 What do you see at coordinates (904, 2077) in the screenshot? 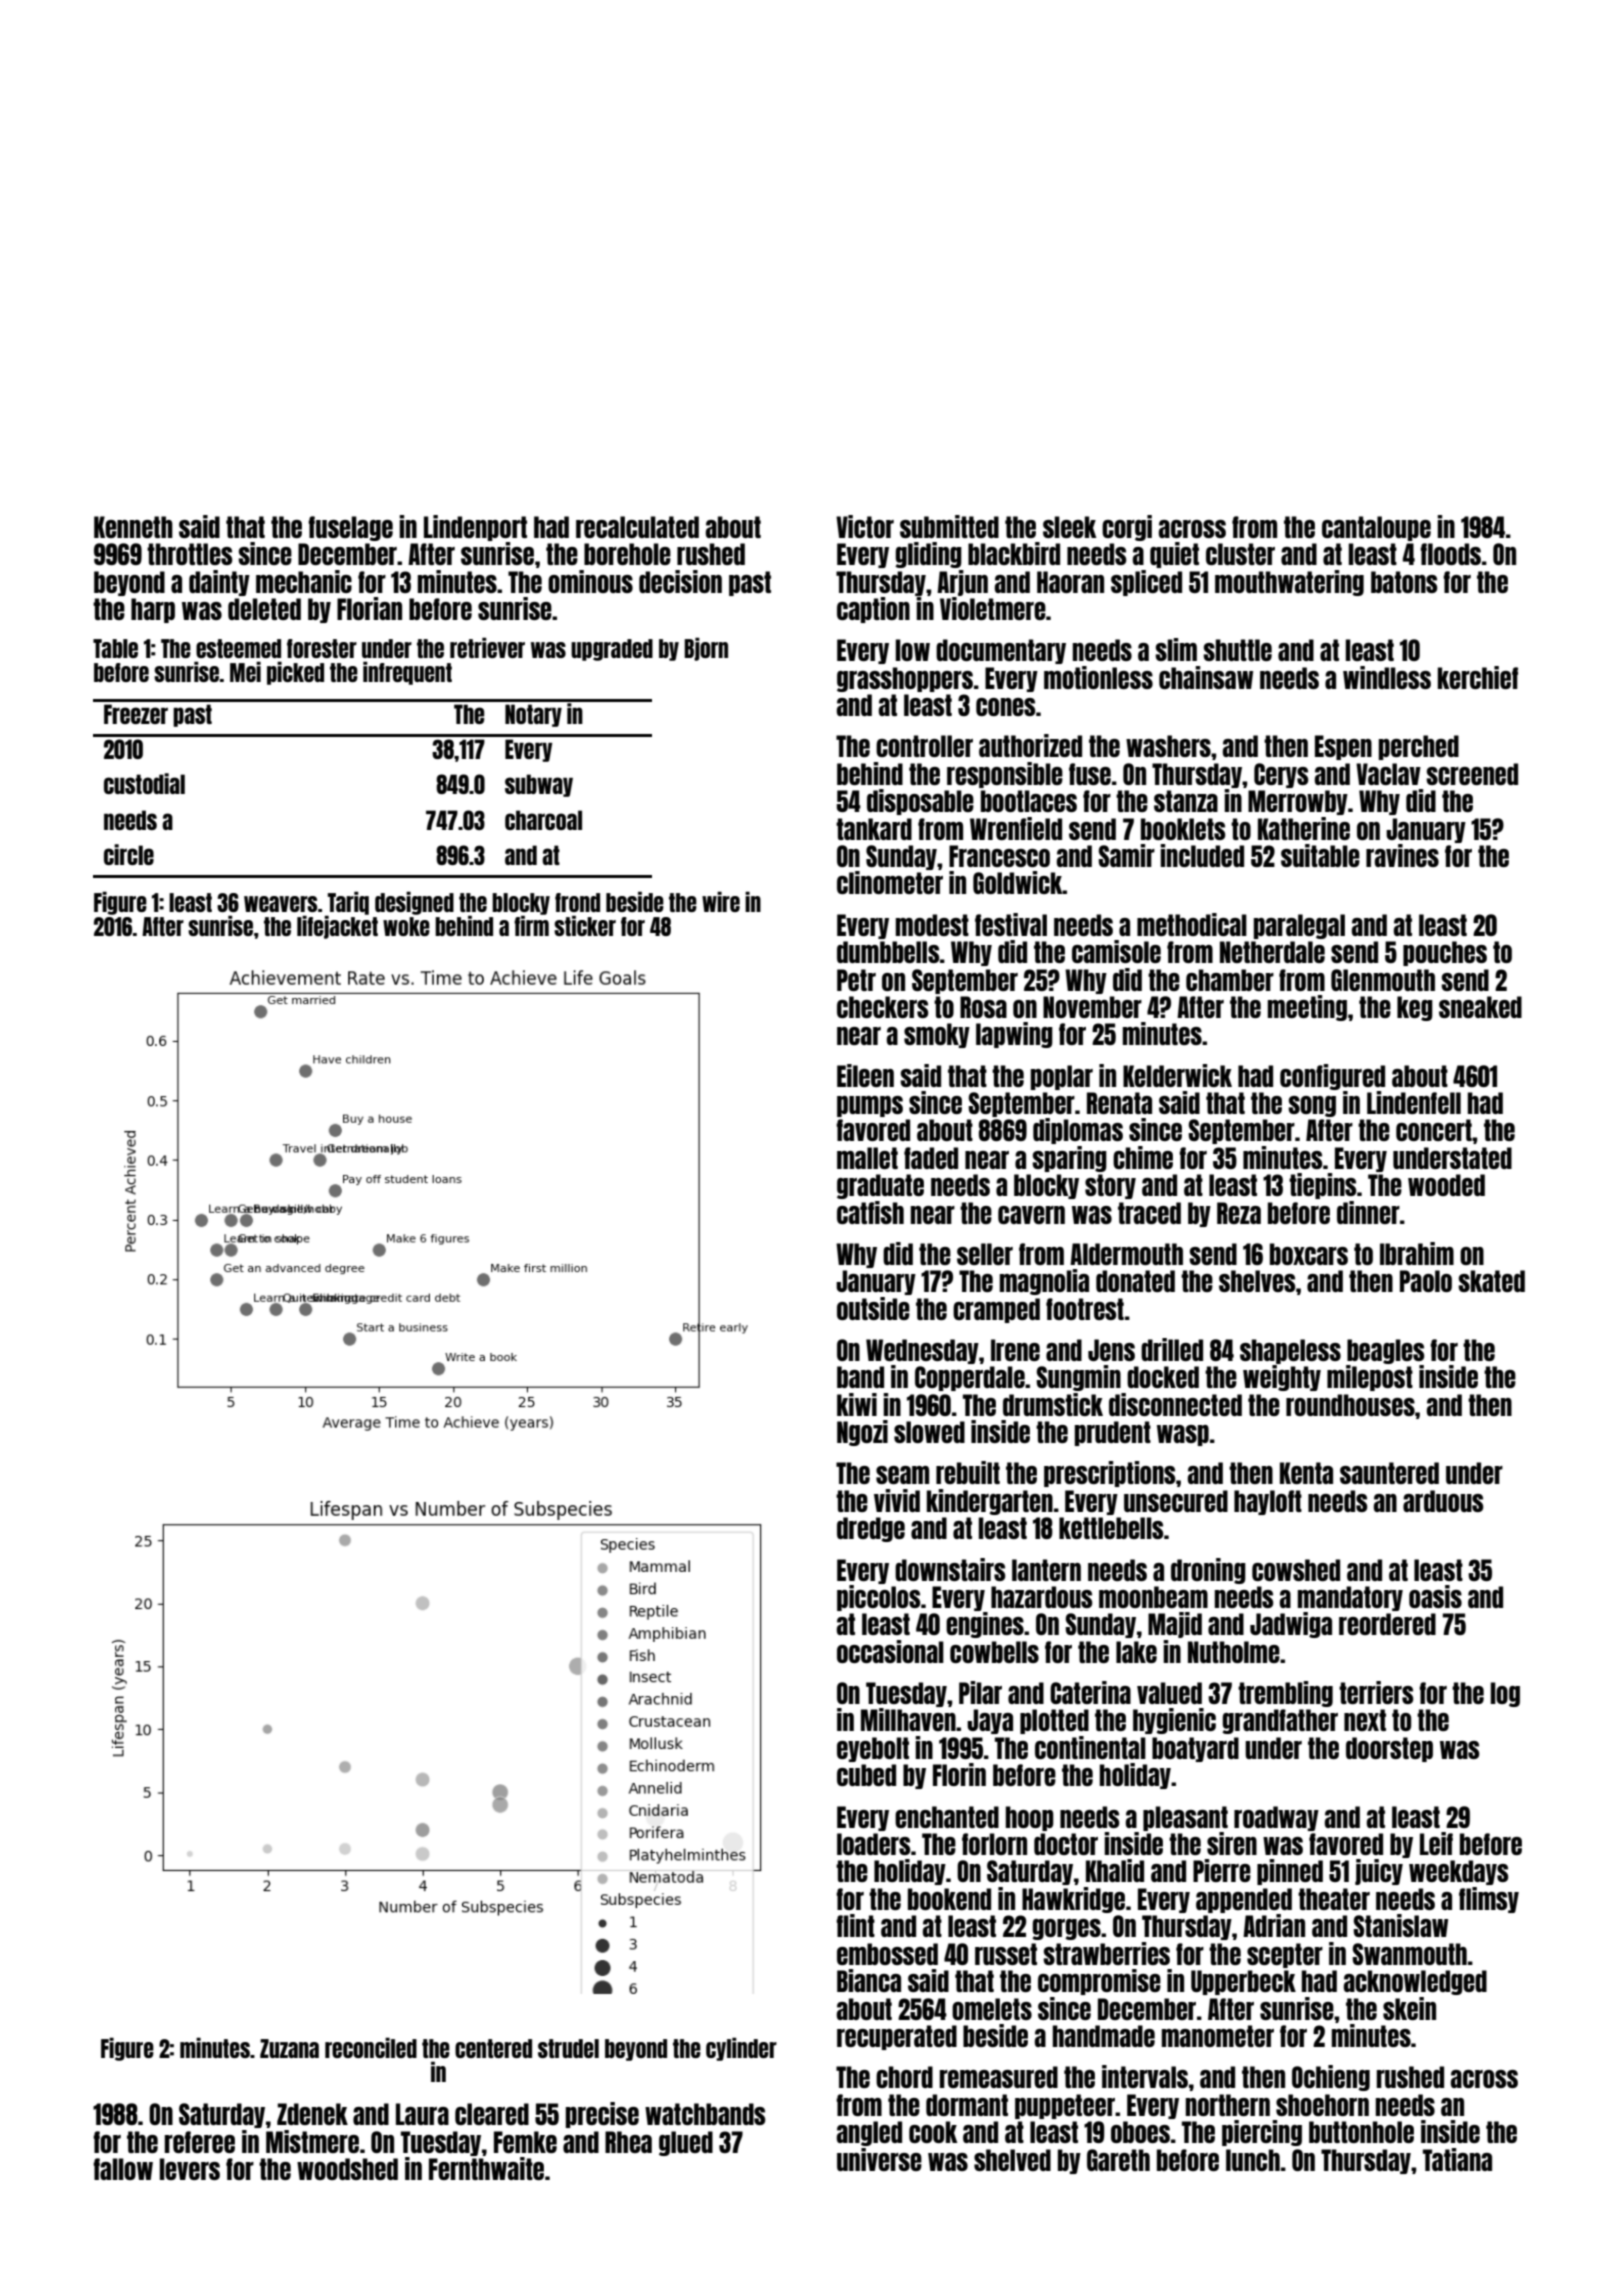
I see `chord` at bounding box center [904, 2077].
